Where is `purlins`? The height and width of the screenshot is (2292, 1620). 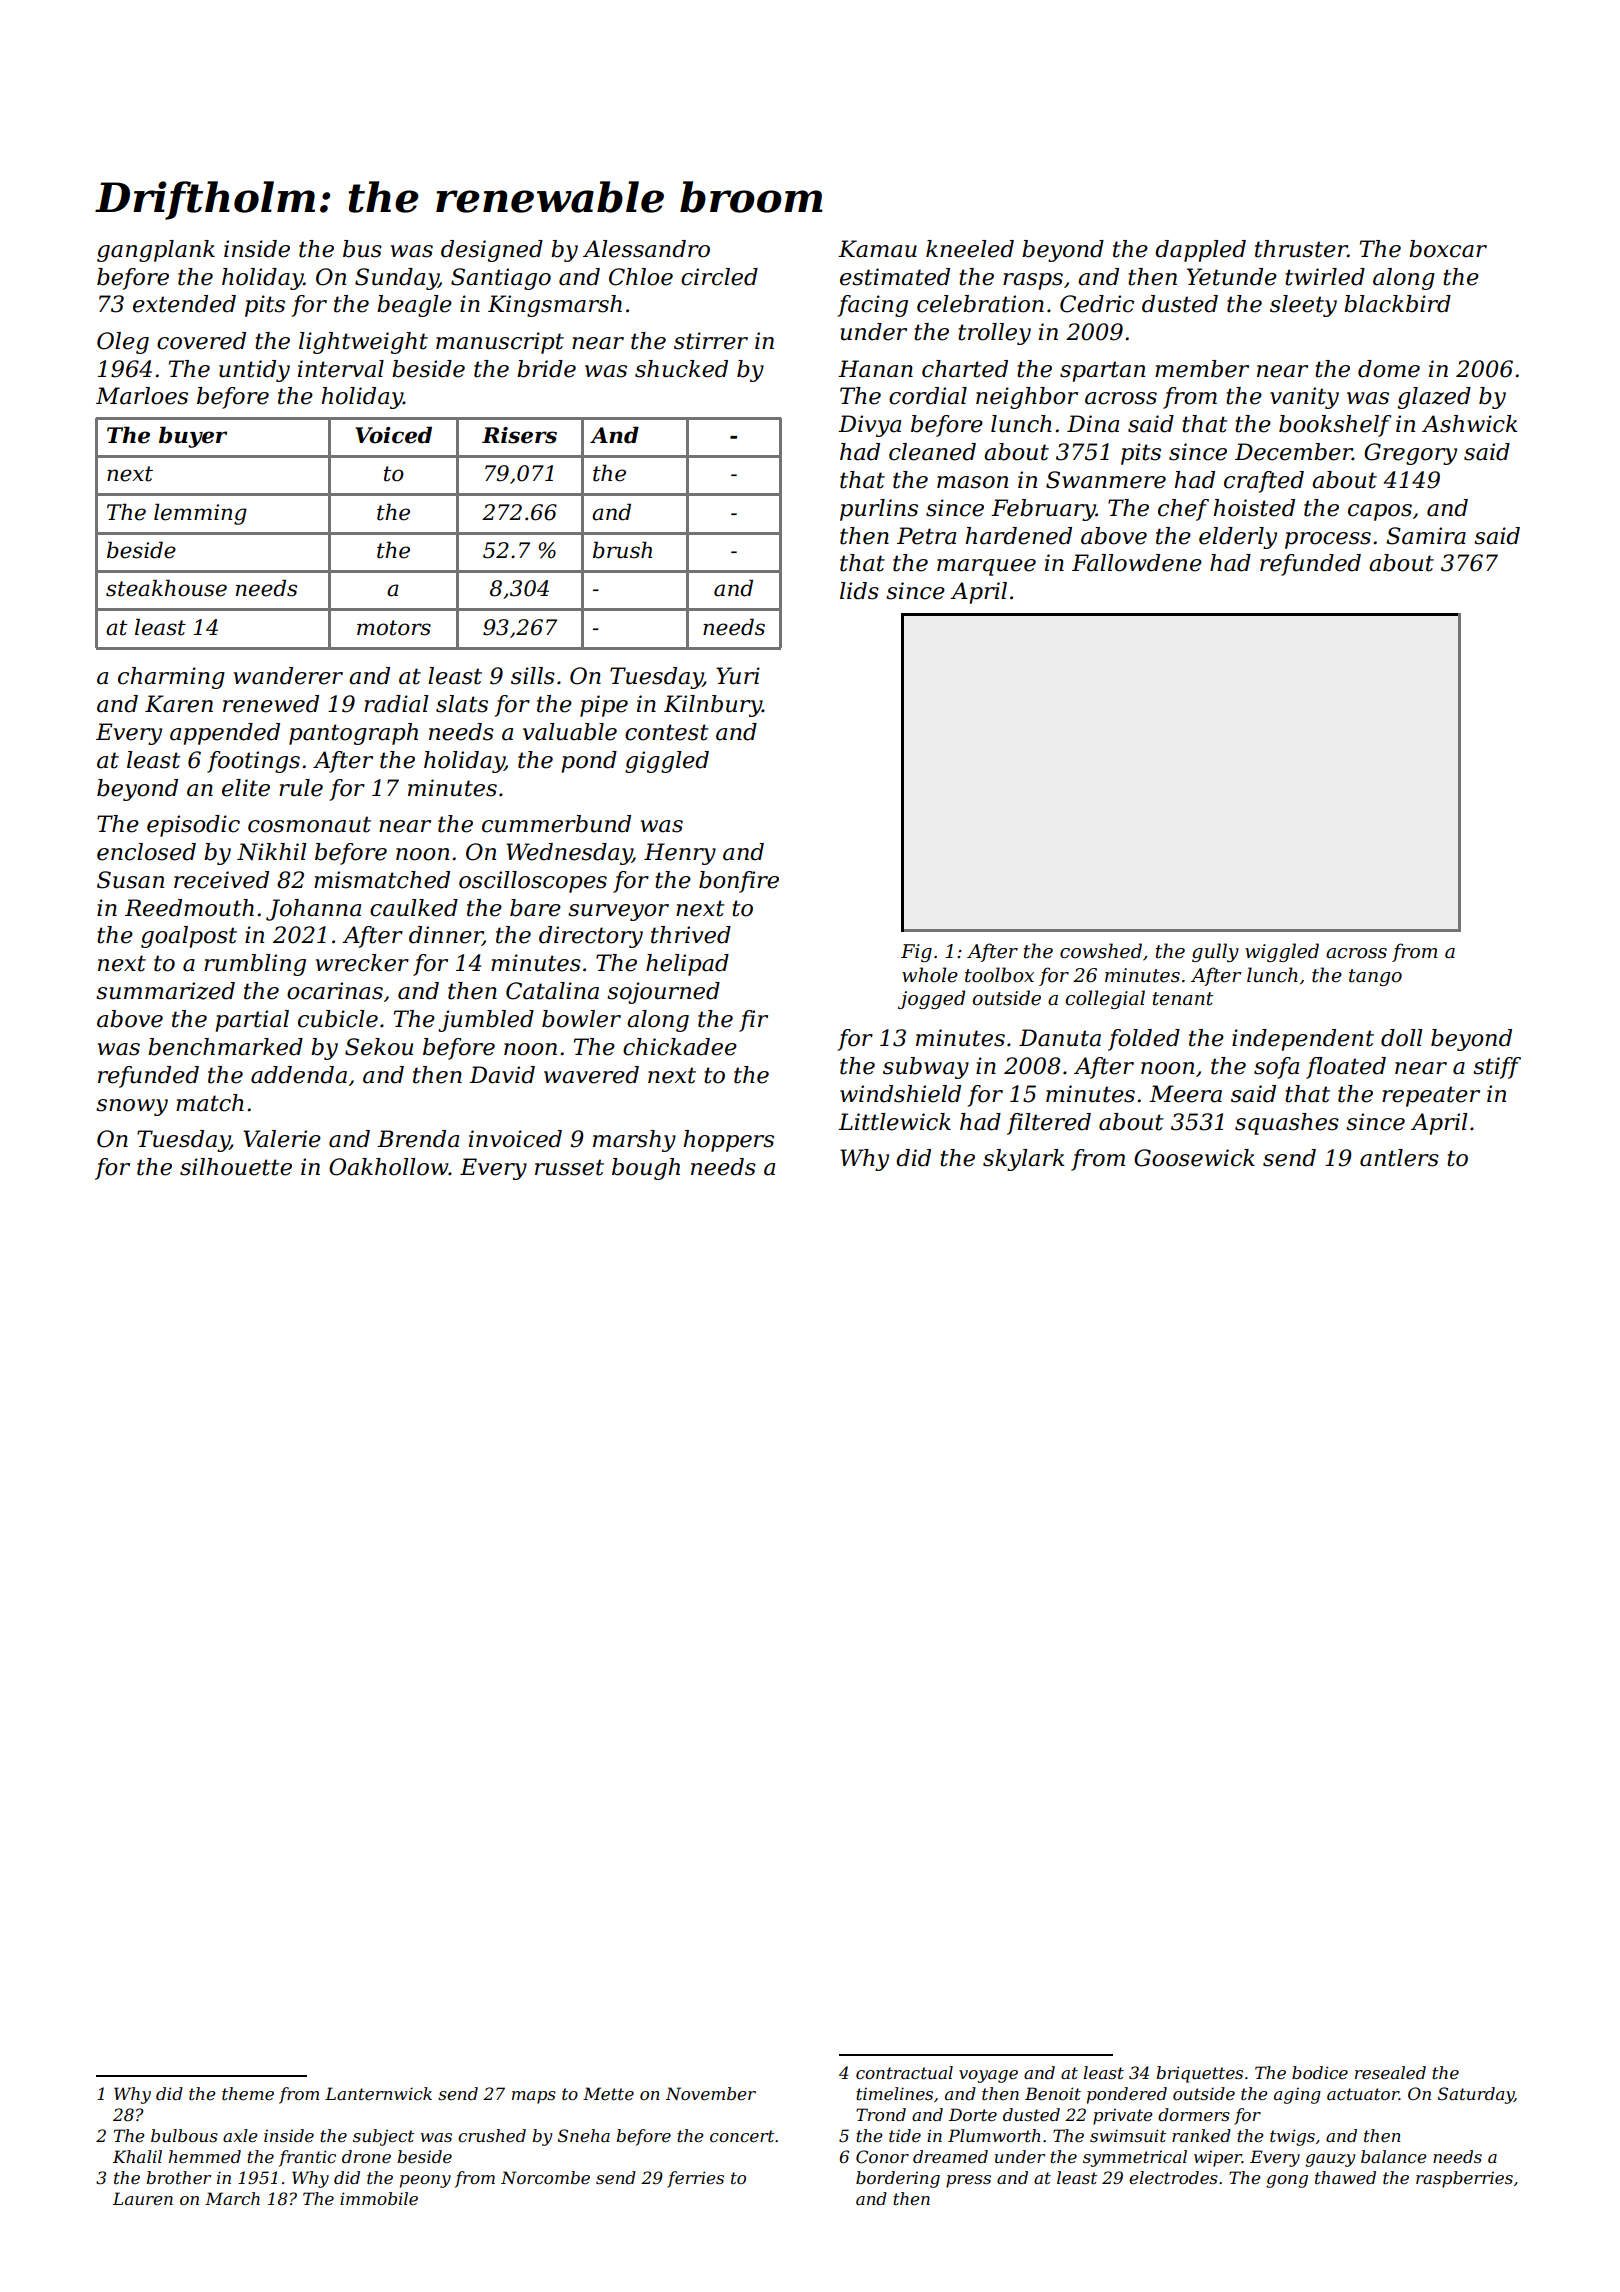
purlins is located at coordinates (879, 510).
